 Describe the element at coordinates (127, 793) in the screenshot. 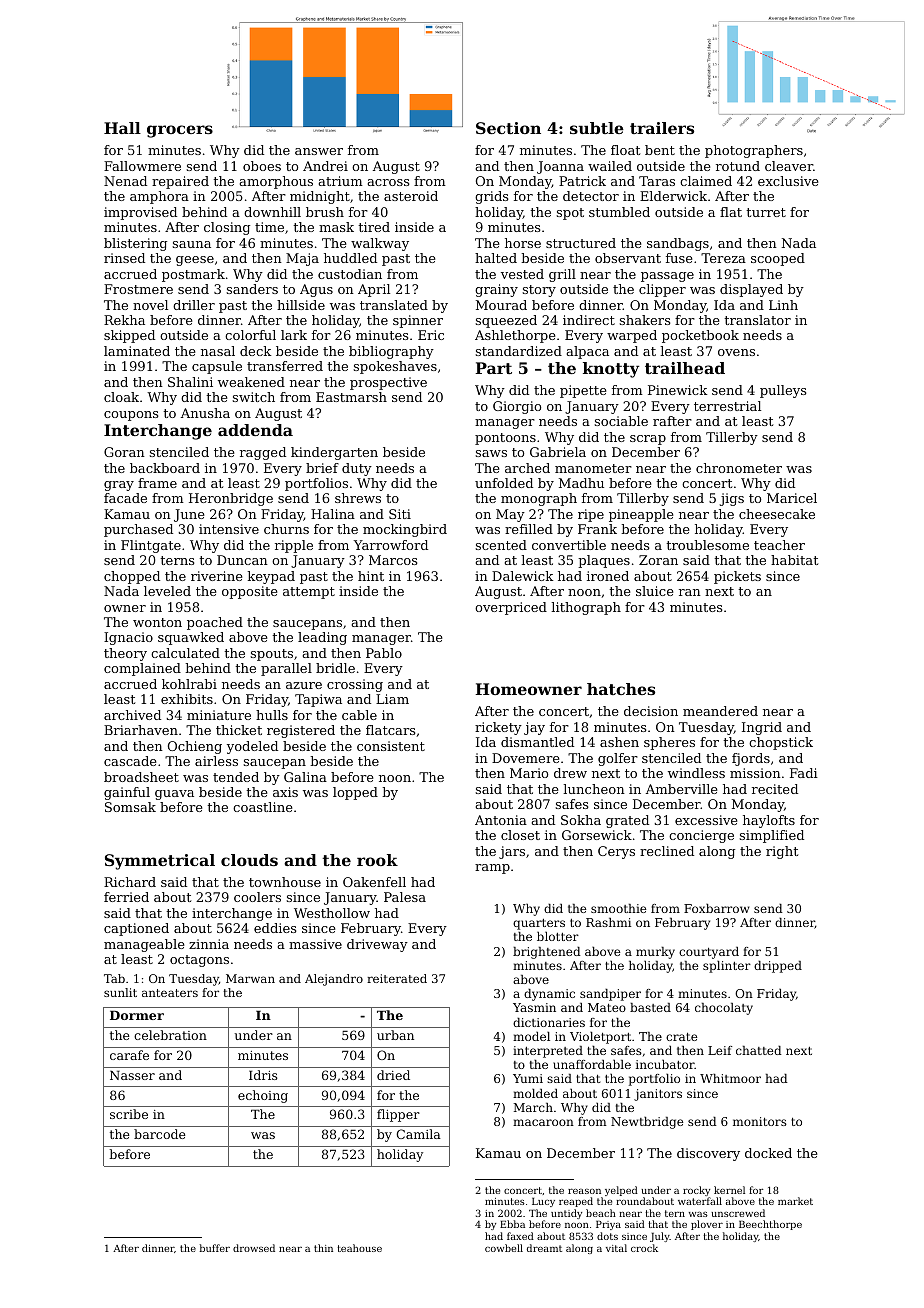

I see `gainful` at that location.
